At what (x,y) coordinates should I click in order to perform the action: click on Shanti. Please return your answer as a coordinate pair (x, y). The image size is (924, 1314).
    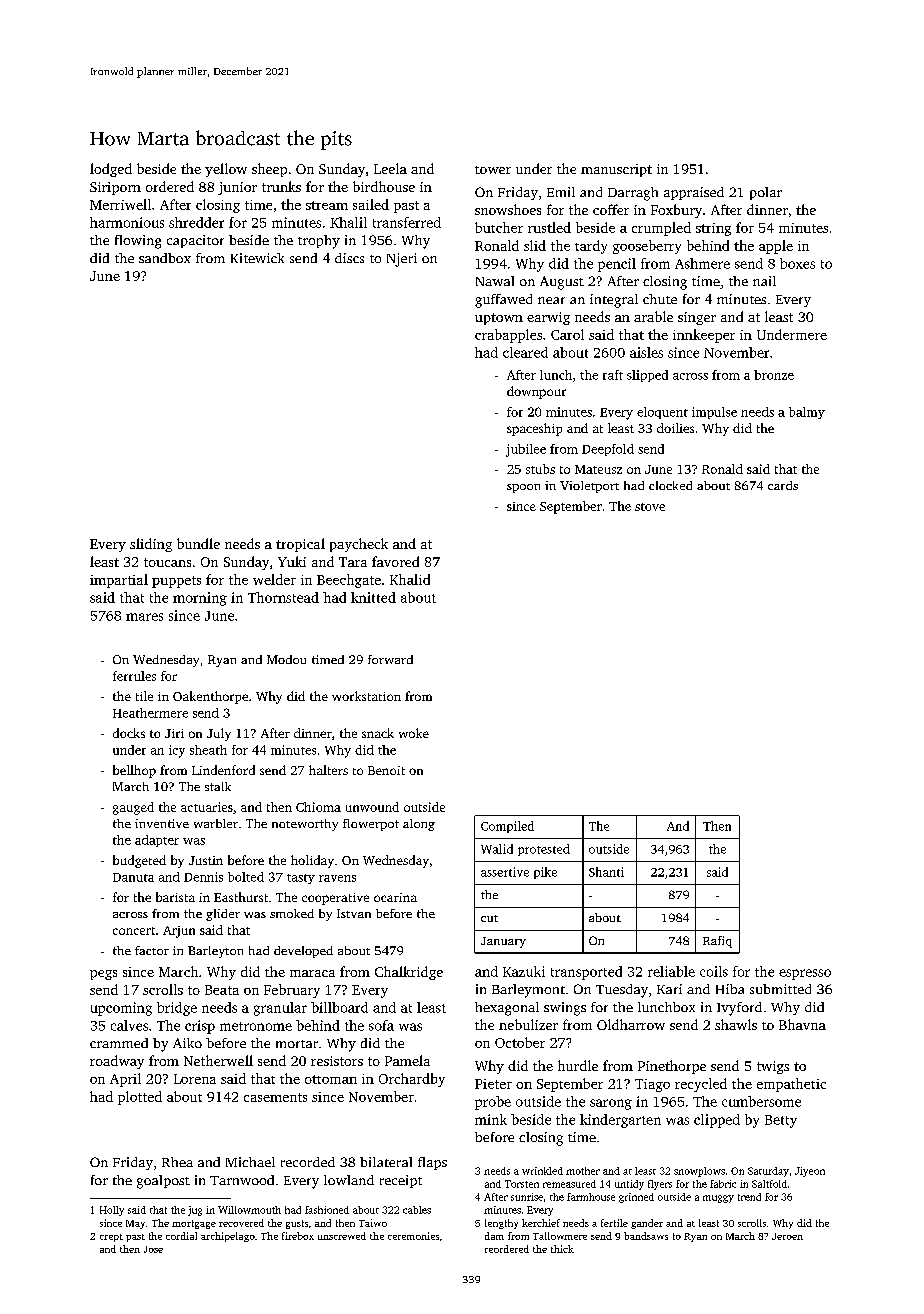
    Looking at the image, I should click on (606, 872).
